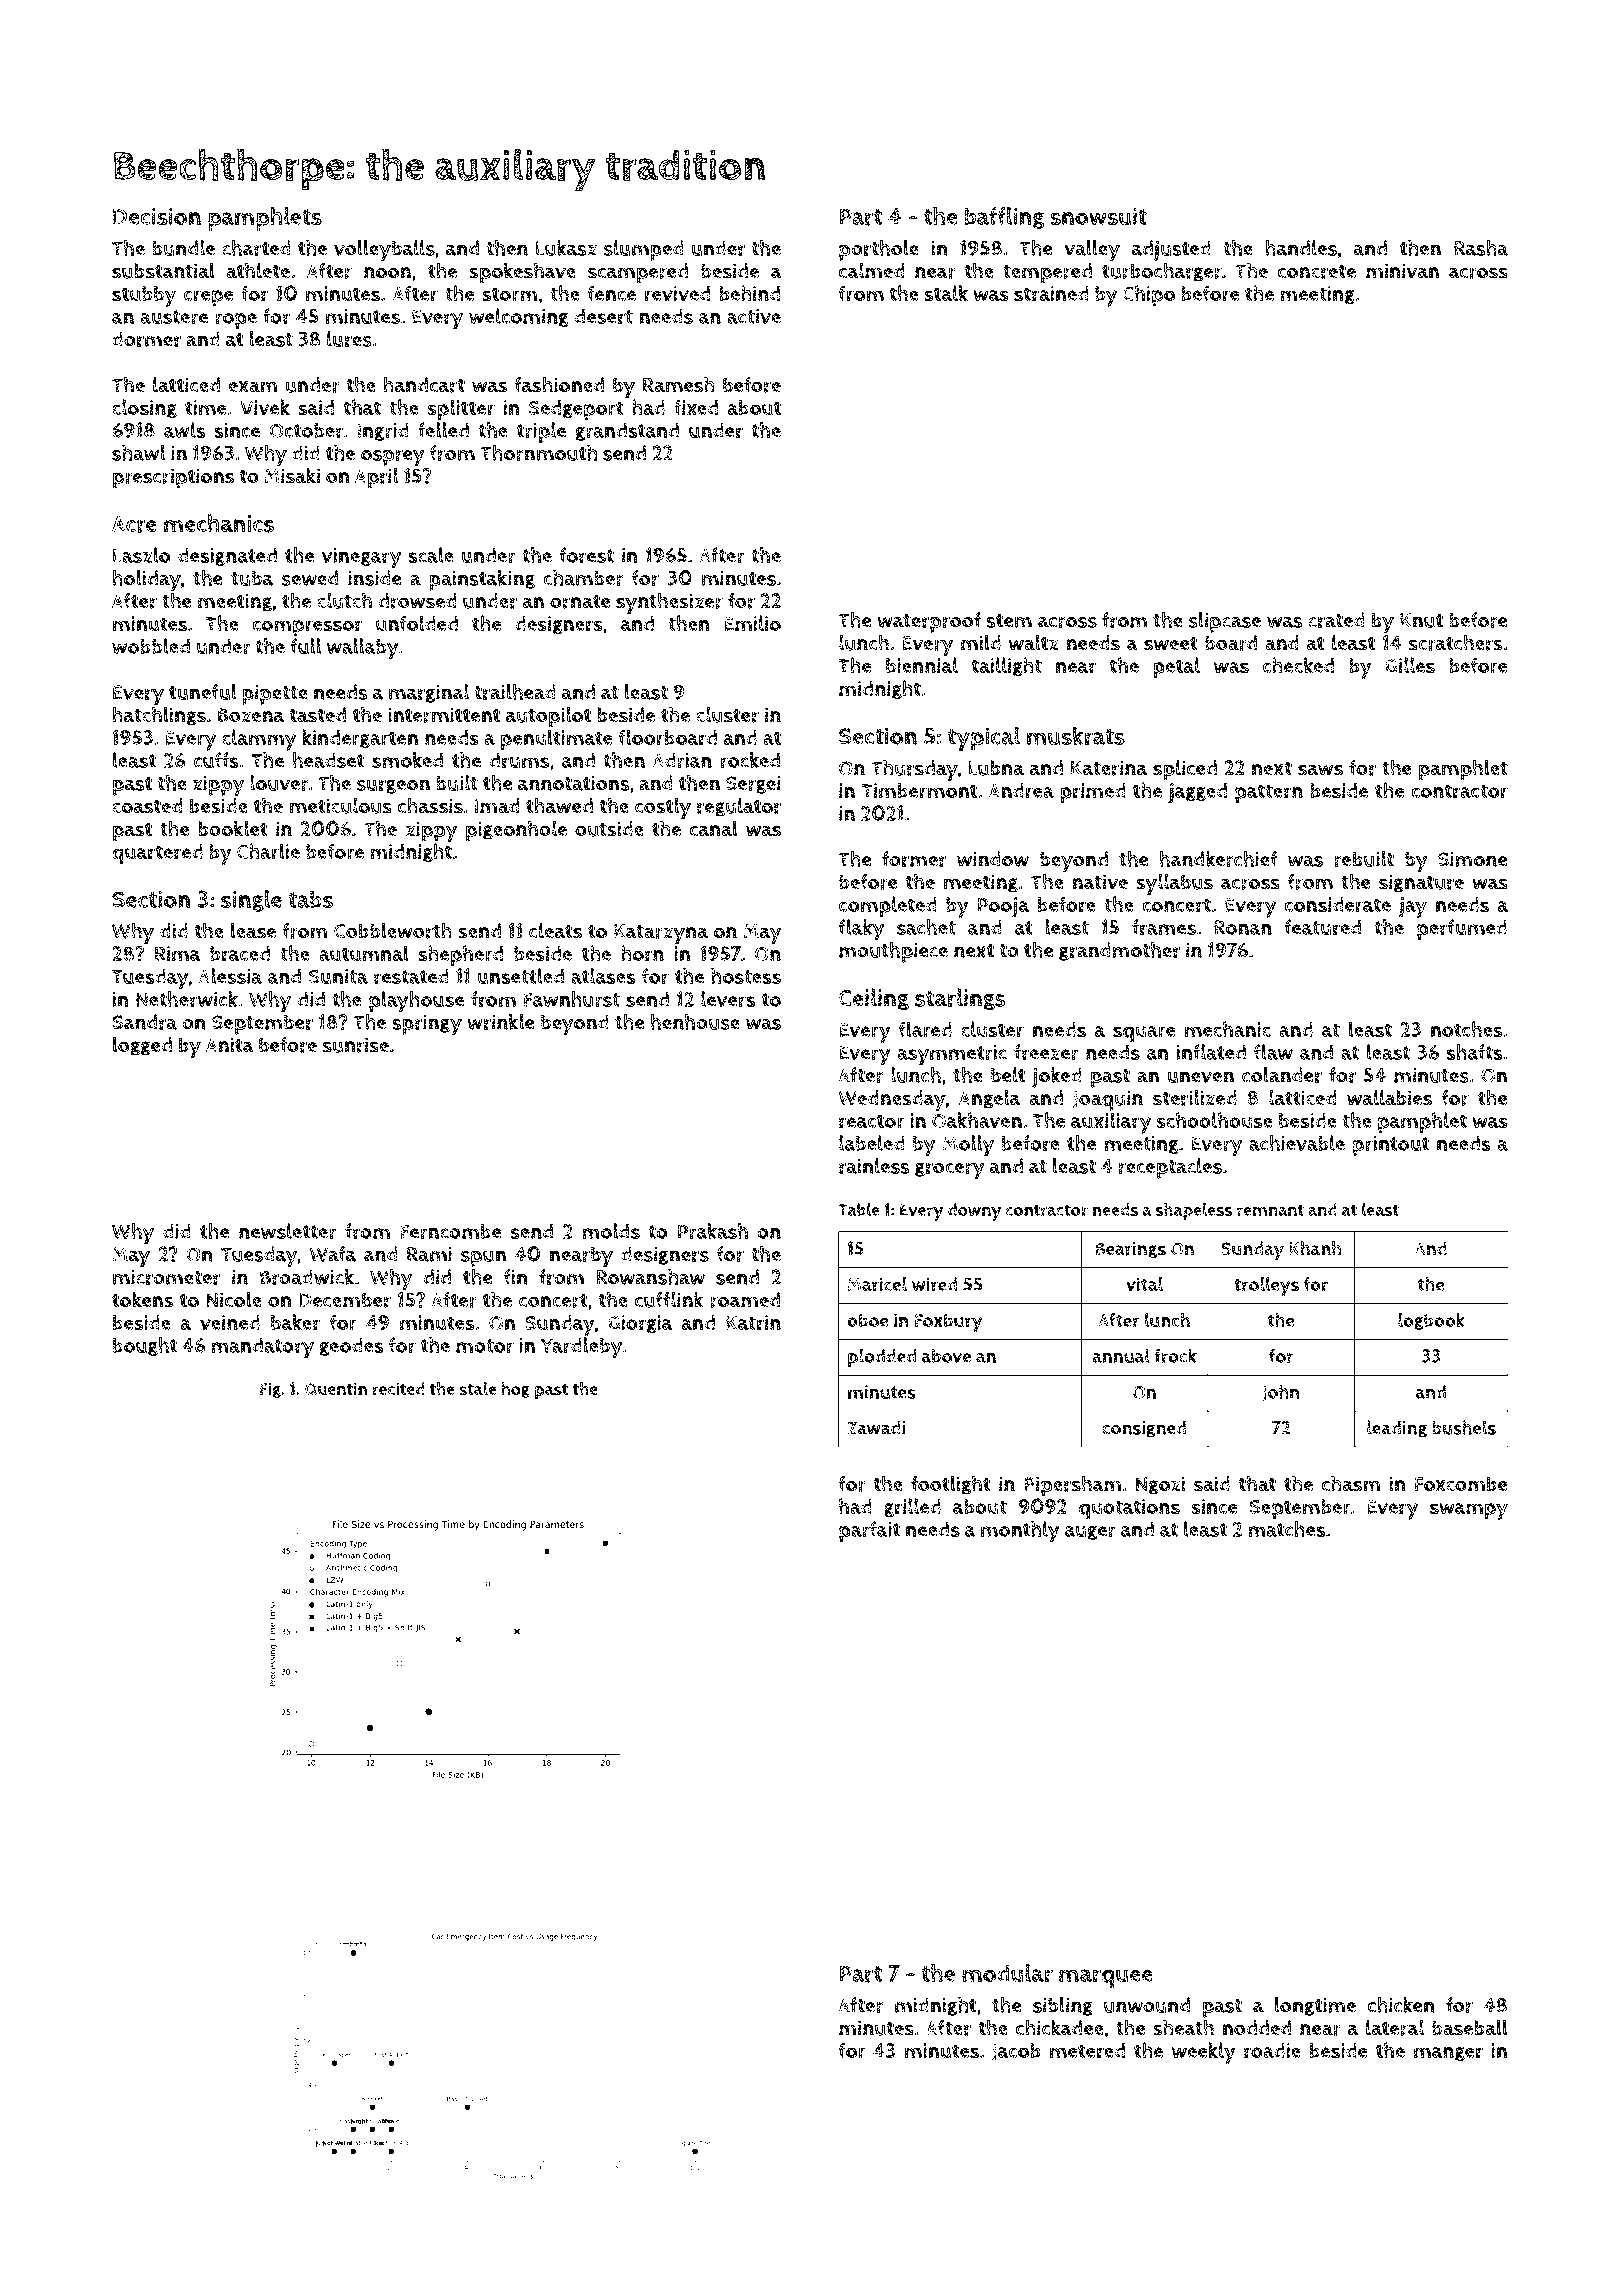 The height and width of the screenshot is (2292, 1620). I want to click on Foxbury, so click(948, 1322).
